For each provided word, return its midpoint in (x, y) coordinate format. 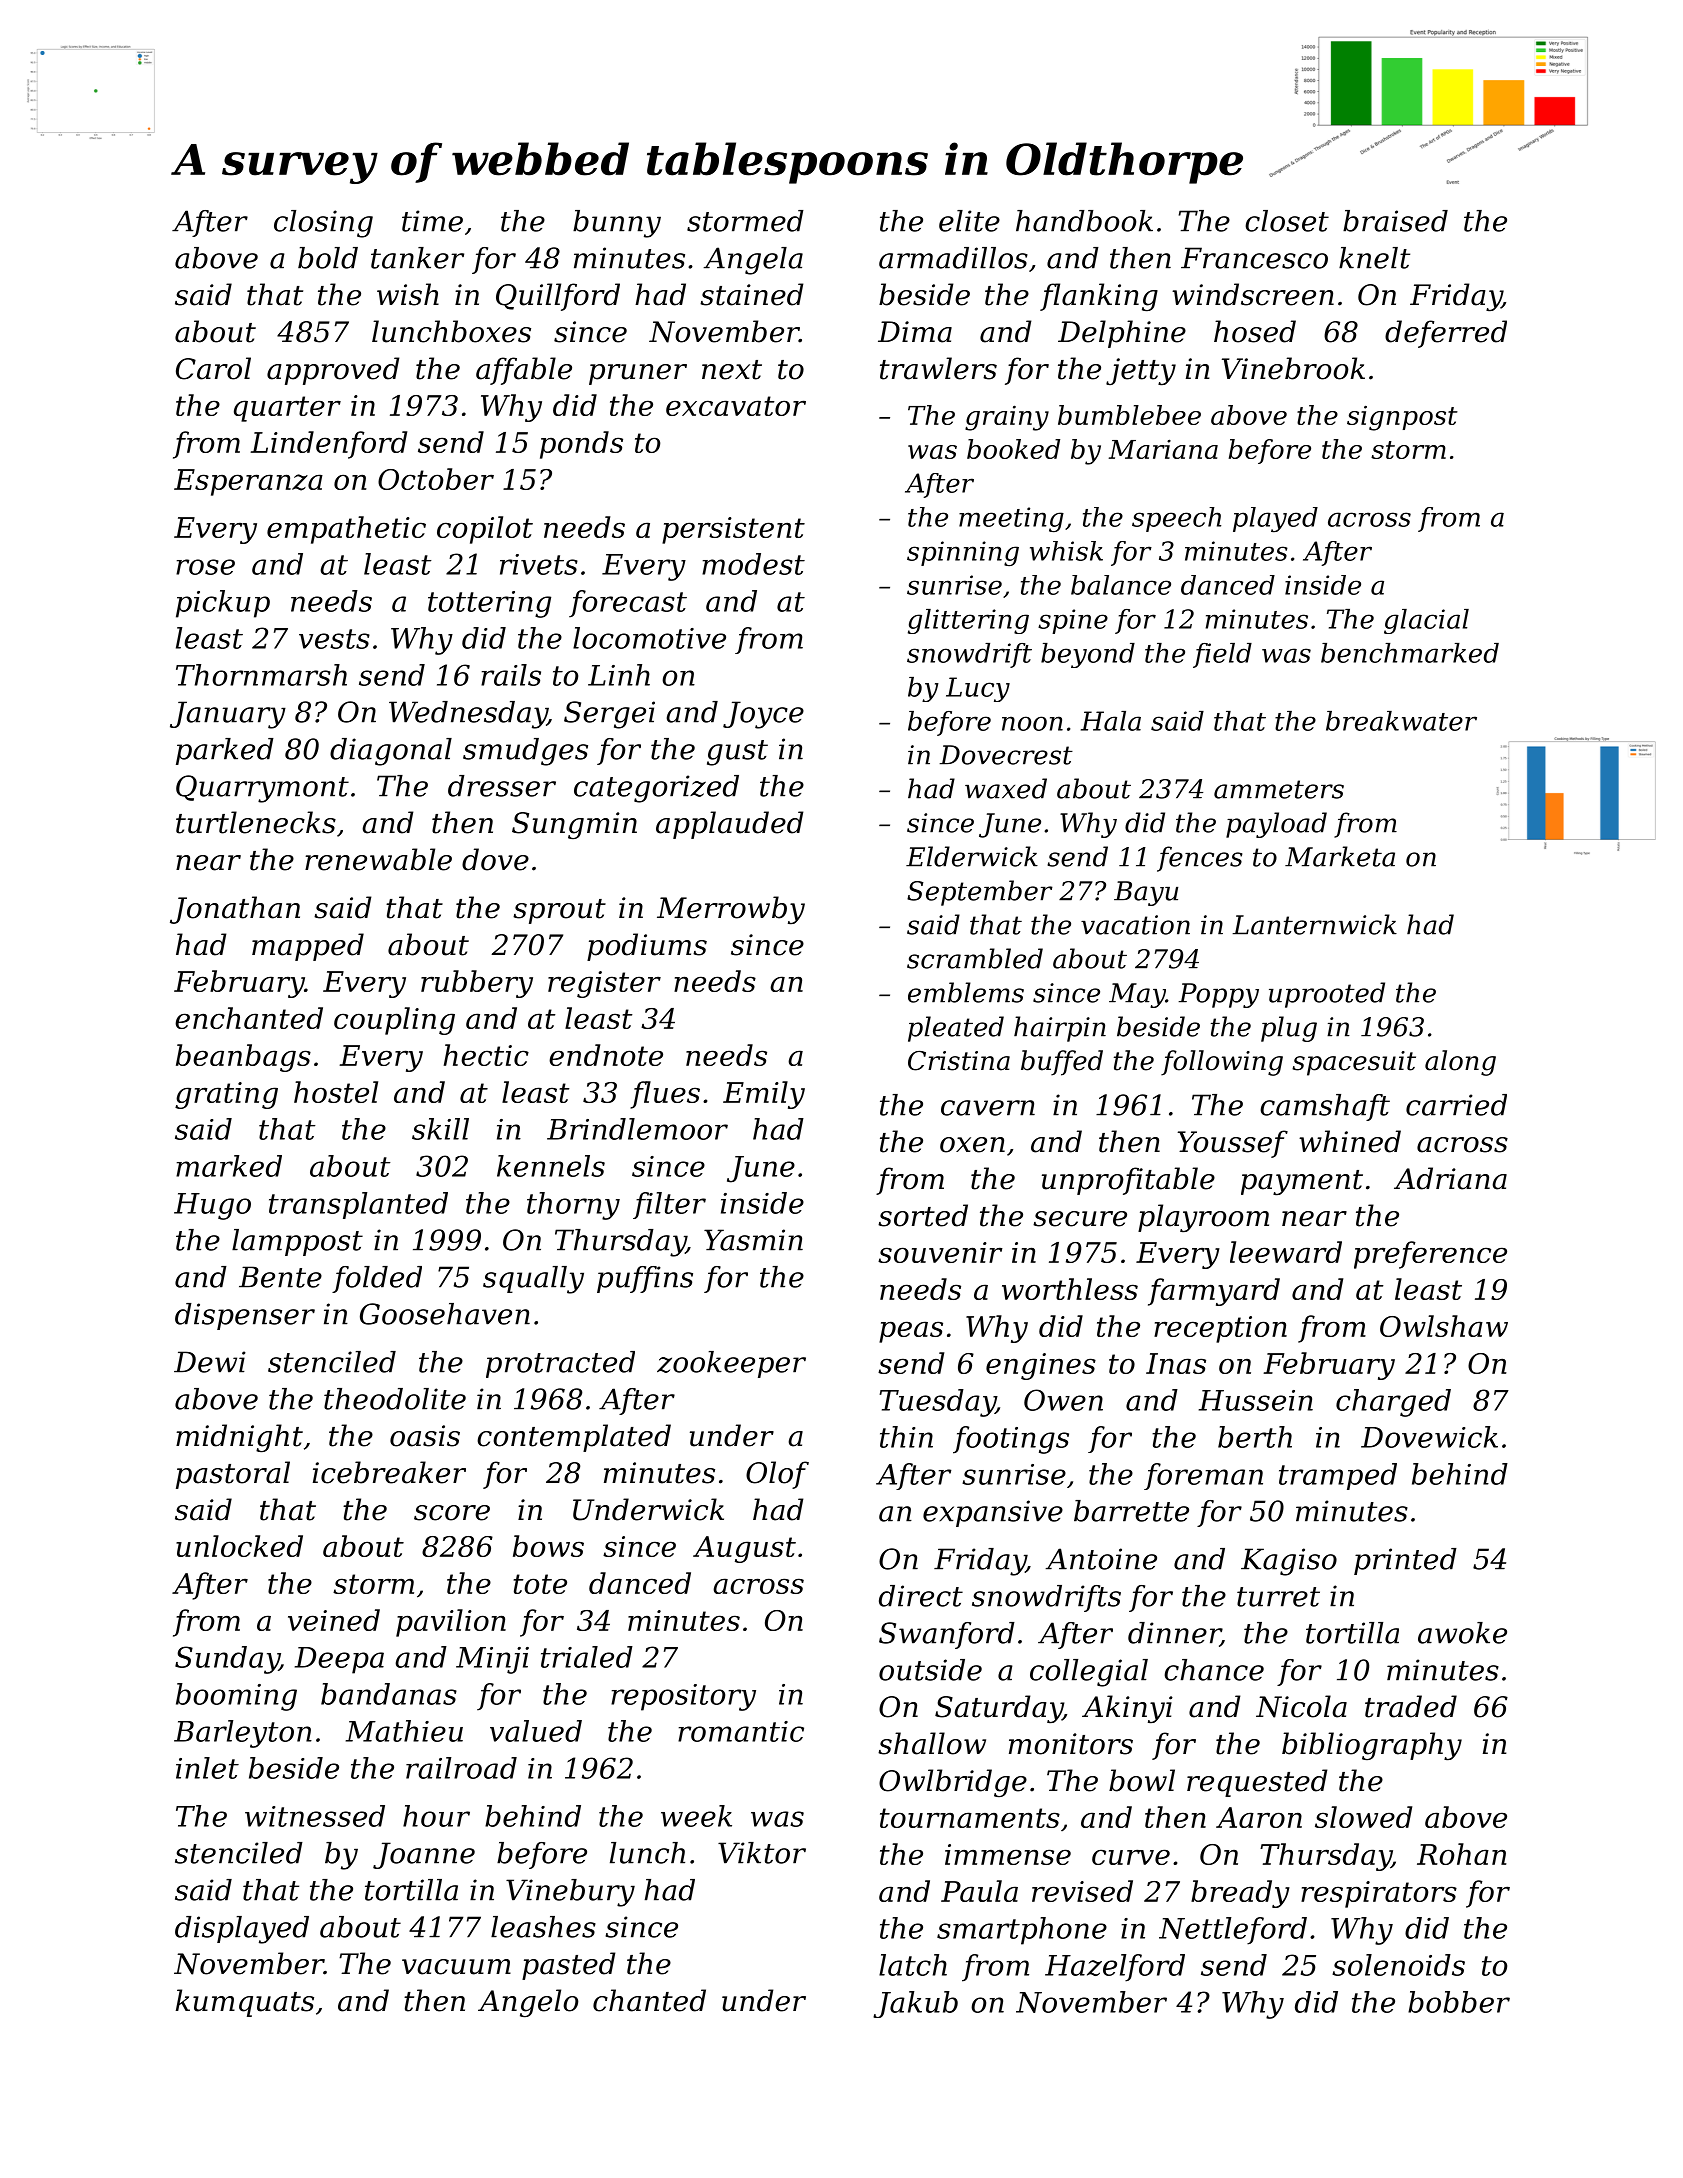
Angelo (528, 2003)
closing (323, 224)
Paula (979, 1891)
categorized (656, 789)
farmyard (1214, 1292)
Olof (777, 1475)
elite (969, 221)
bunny (617, 224)
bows (548, 1546)
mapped (308, 947)
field (1222, 655)
